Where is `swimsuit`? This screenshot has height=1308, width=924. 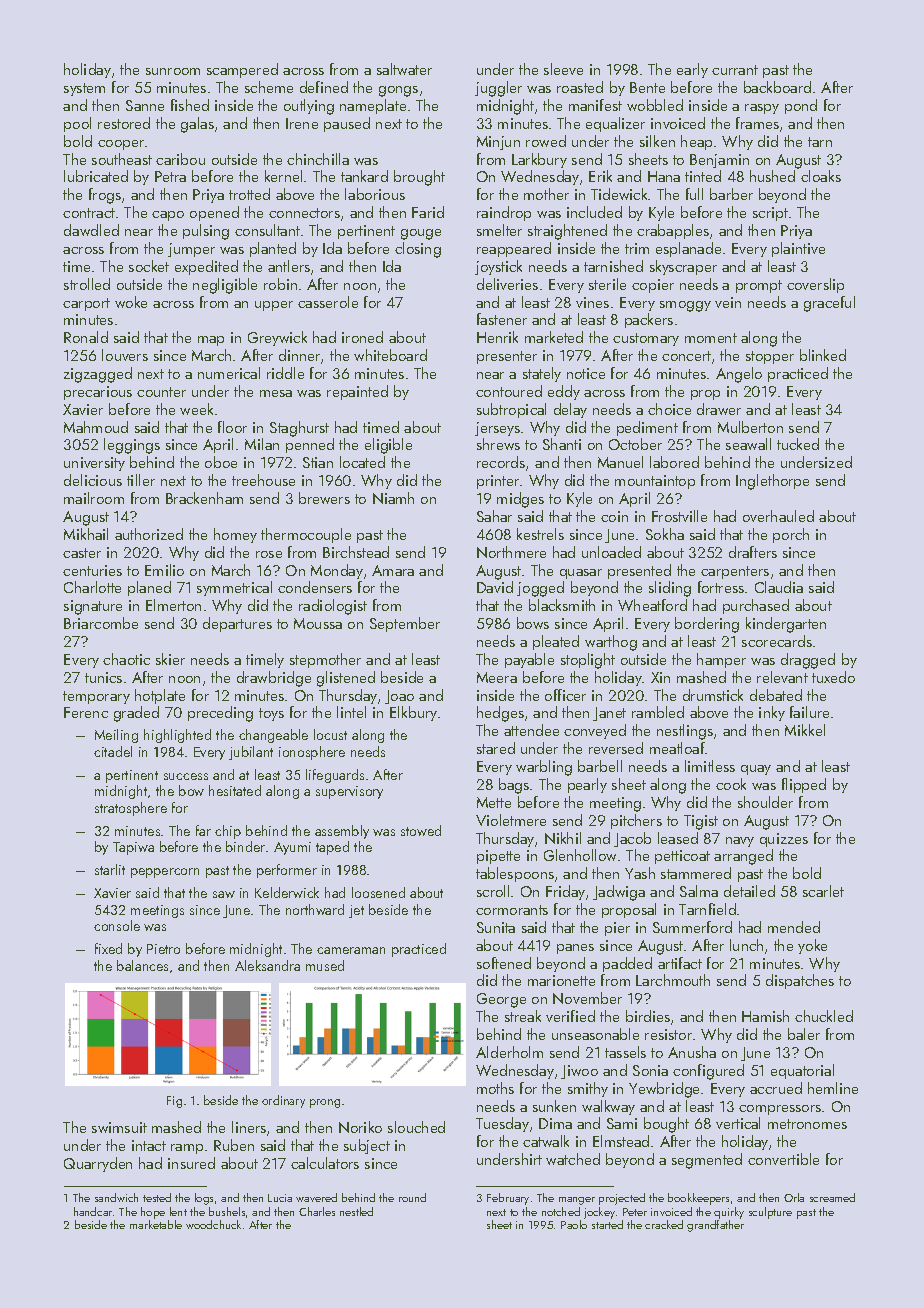 swimsuit is located at coordinates (119, 1127).
